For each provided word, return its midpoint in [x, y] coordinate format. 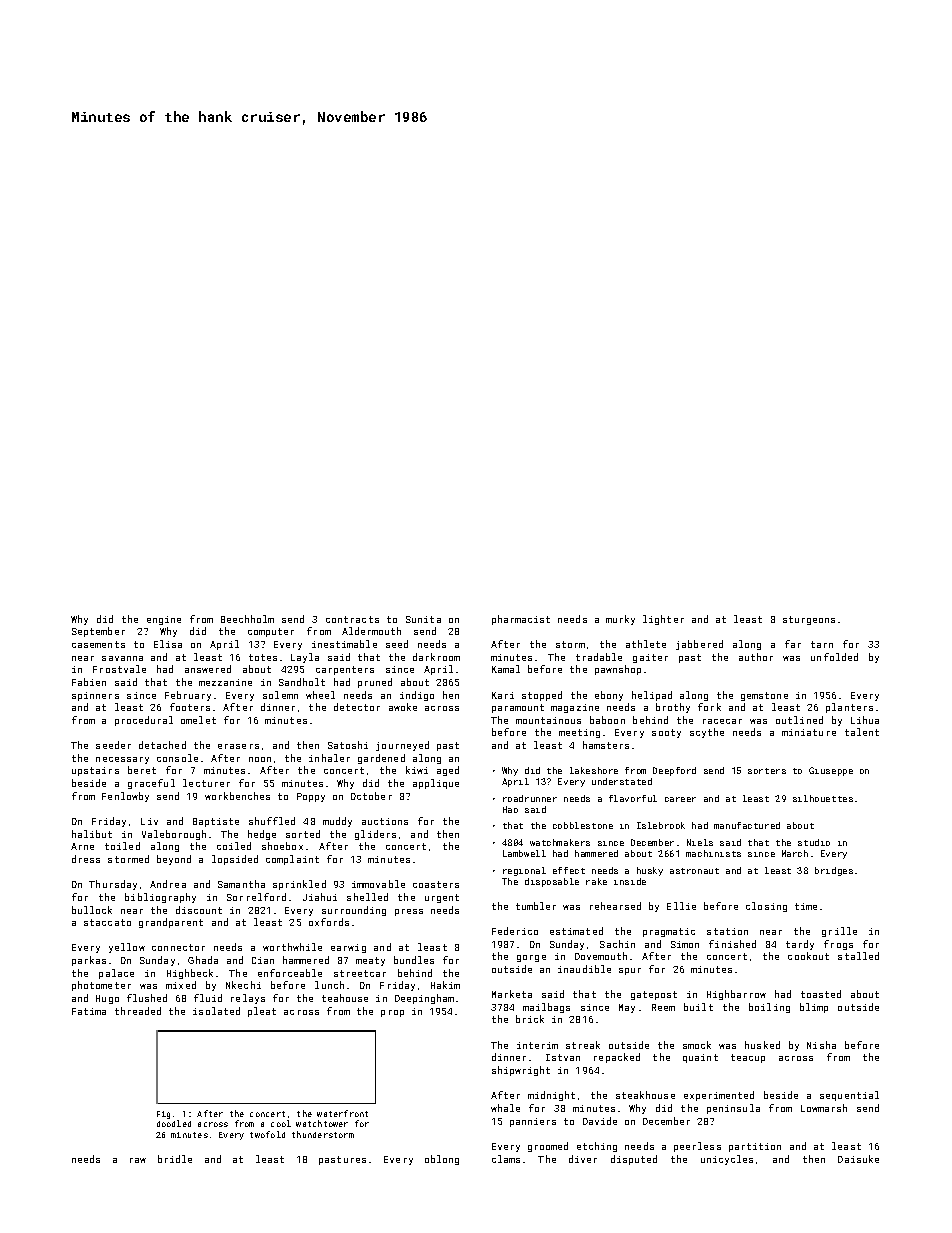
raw [138, 1160]
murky [620, 620]
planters [849, 708]
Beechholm [247, 619]
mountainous [548, 720]
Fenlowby [125, 797]
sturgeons [809, 620]
